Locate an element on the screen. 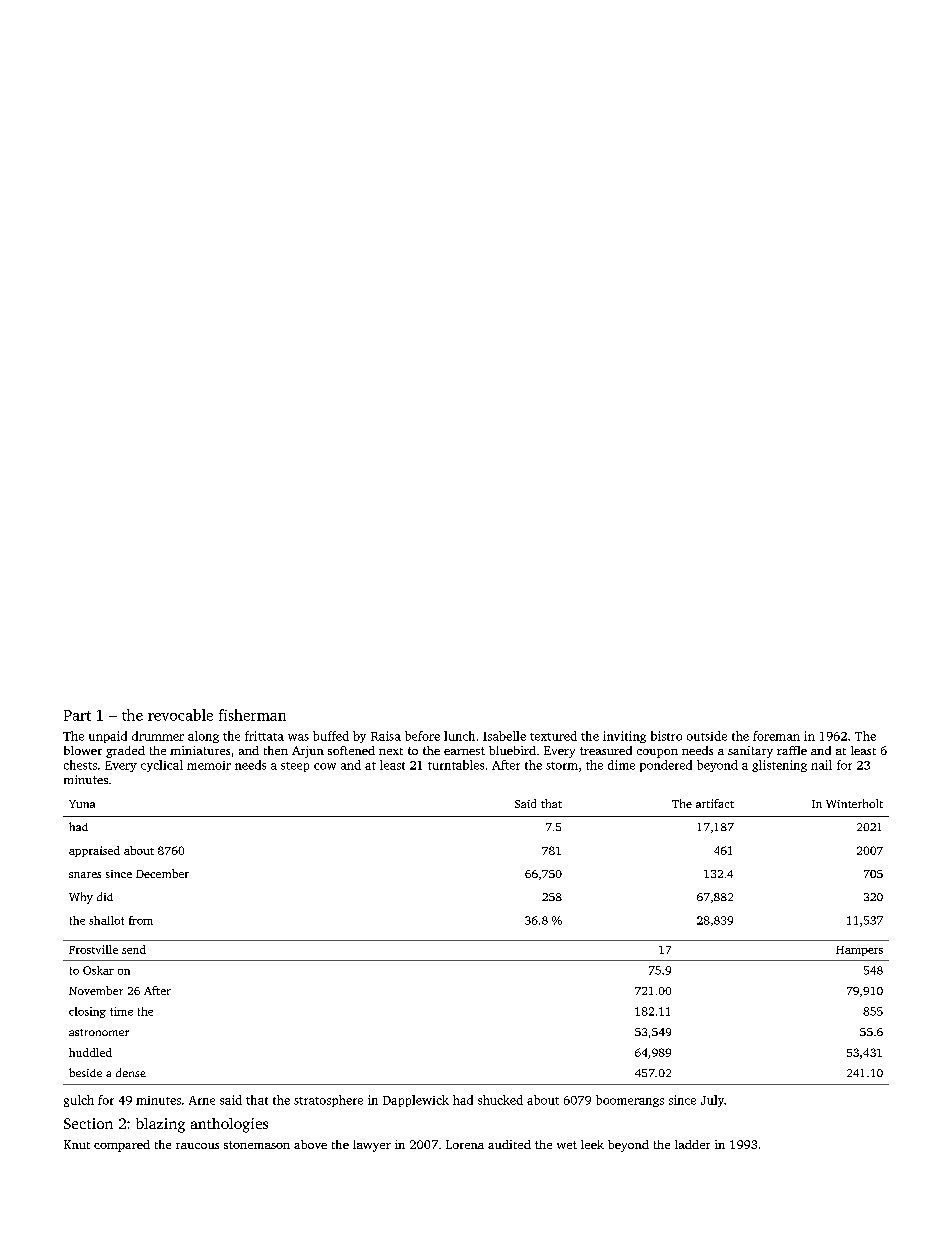 The image size is (952, 1233). miniatures is located at coordinates (200, 750).
